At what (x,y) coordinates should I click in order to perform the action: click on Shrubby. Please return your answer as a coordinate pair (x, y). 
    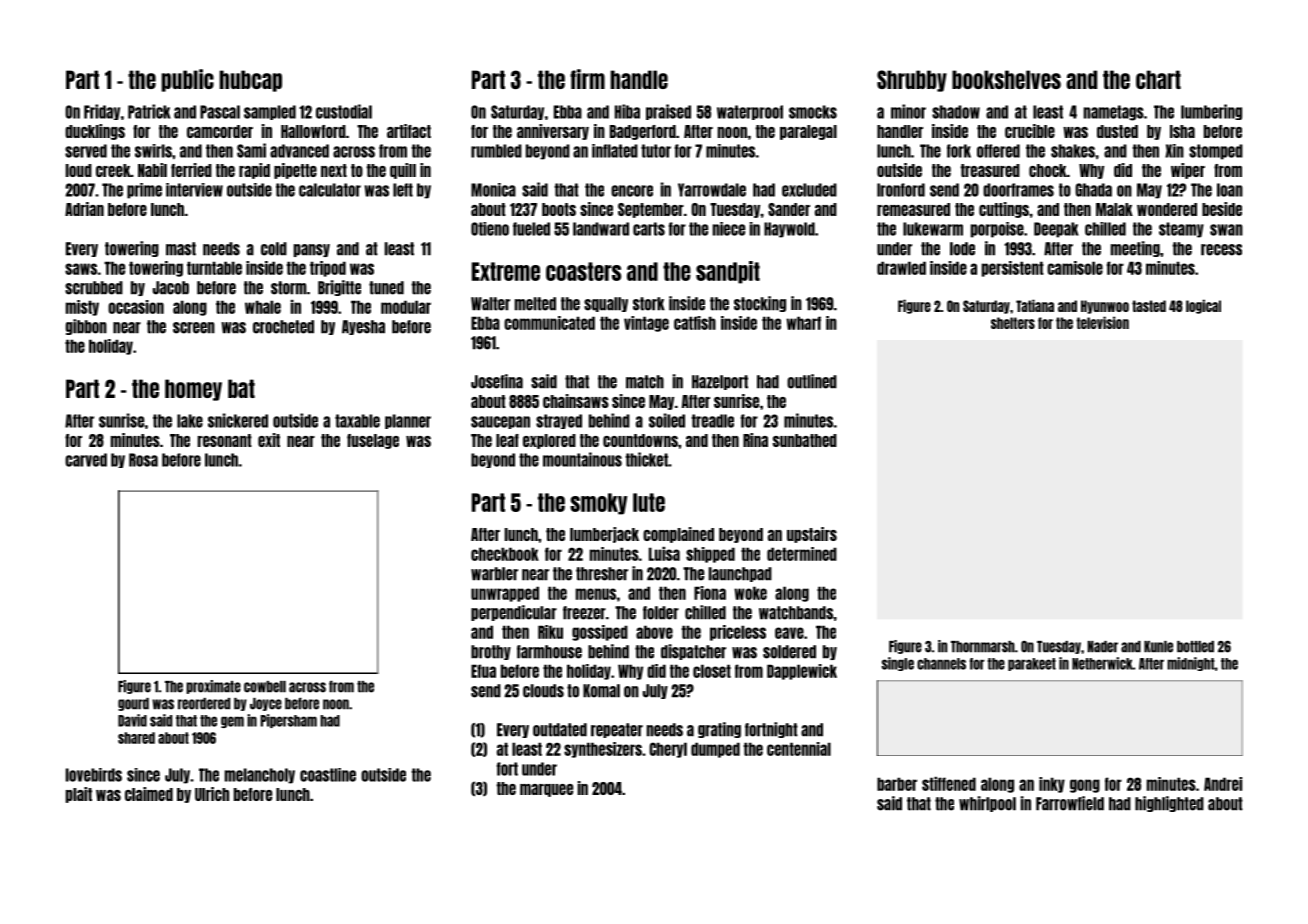
    Looking at the image, I should click on (912, 81).
